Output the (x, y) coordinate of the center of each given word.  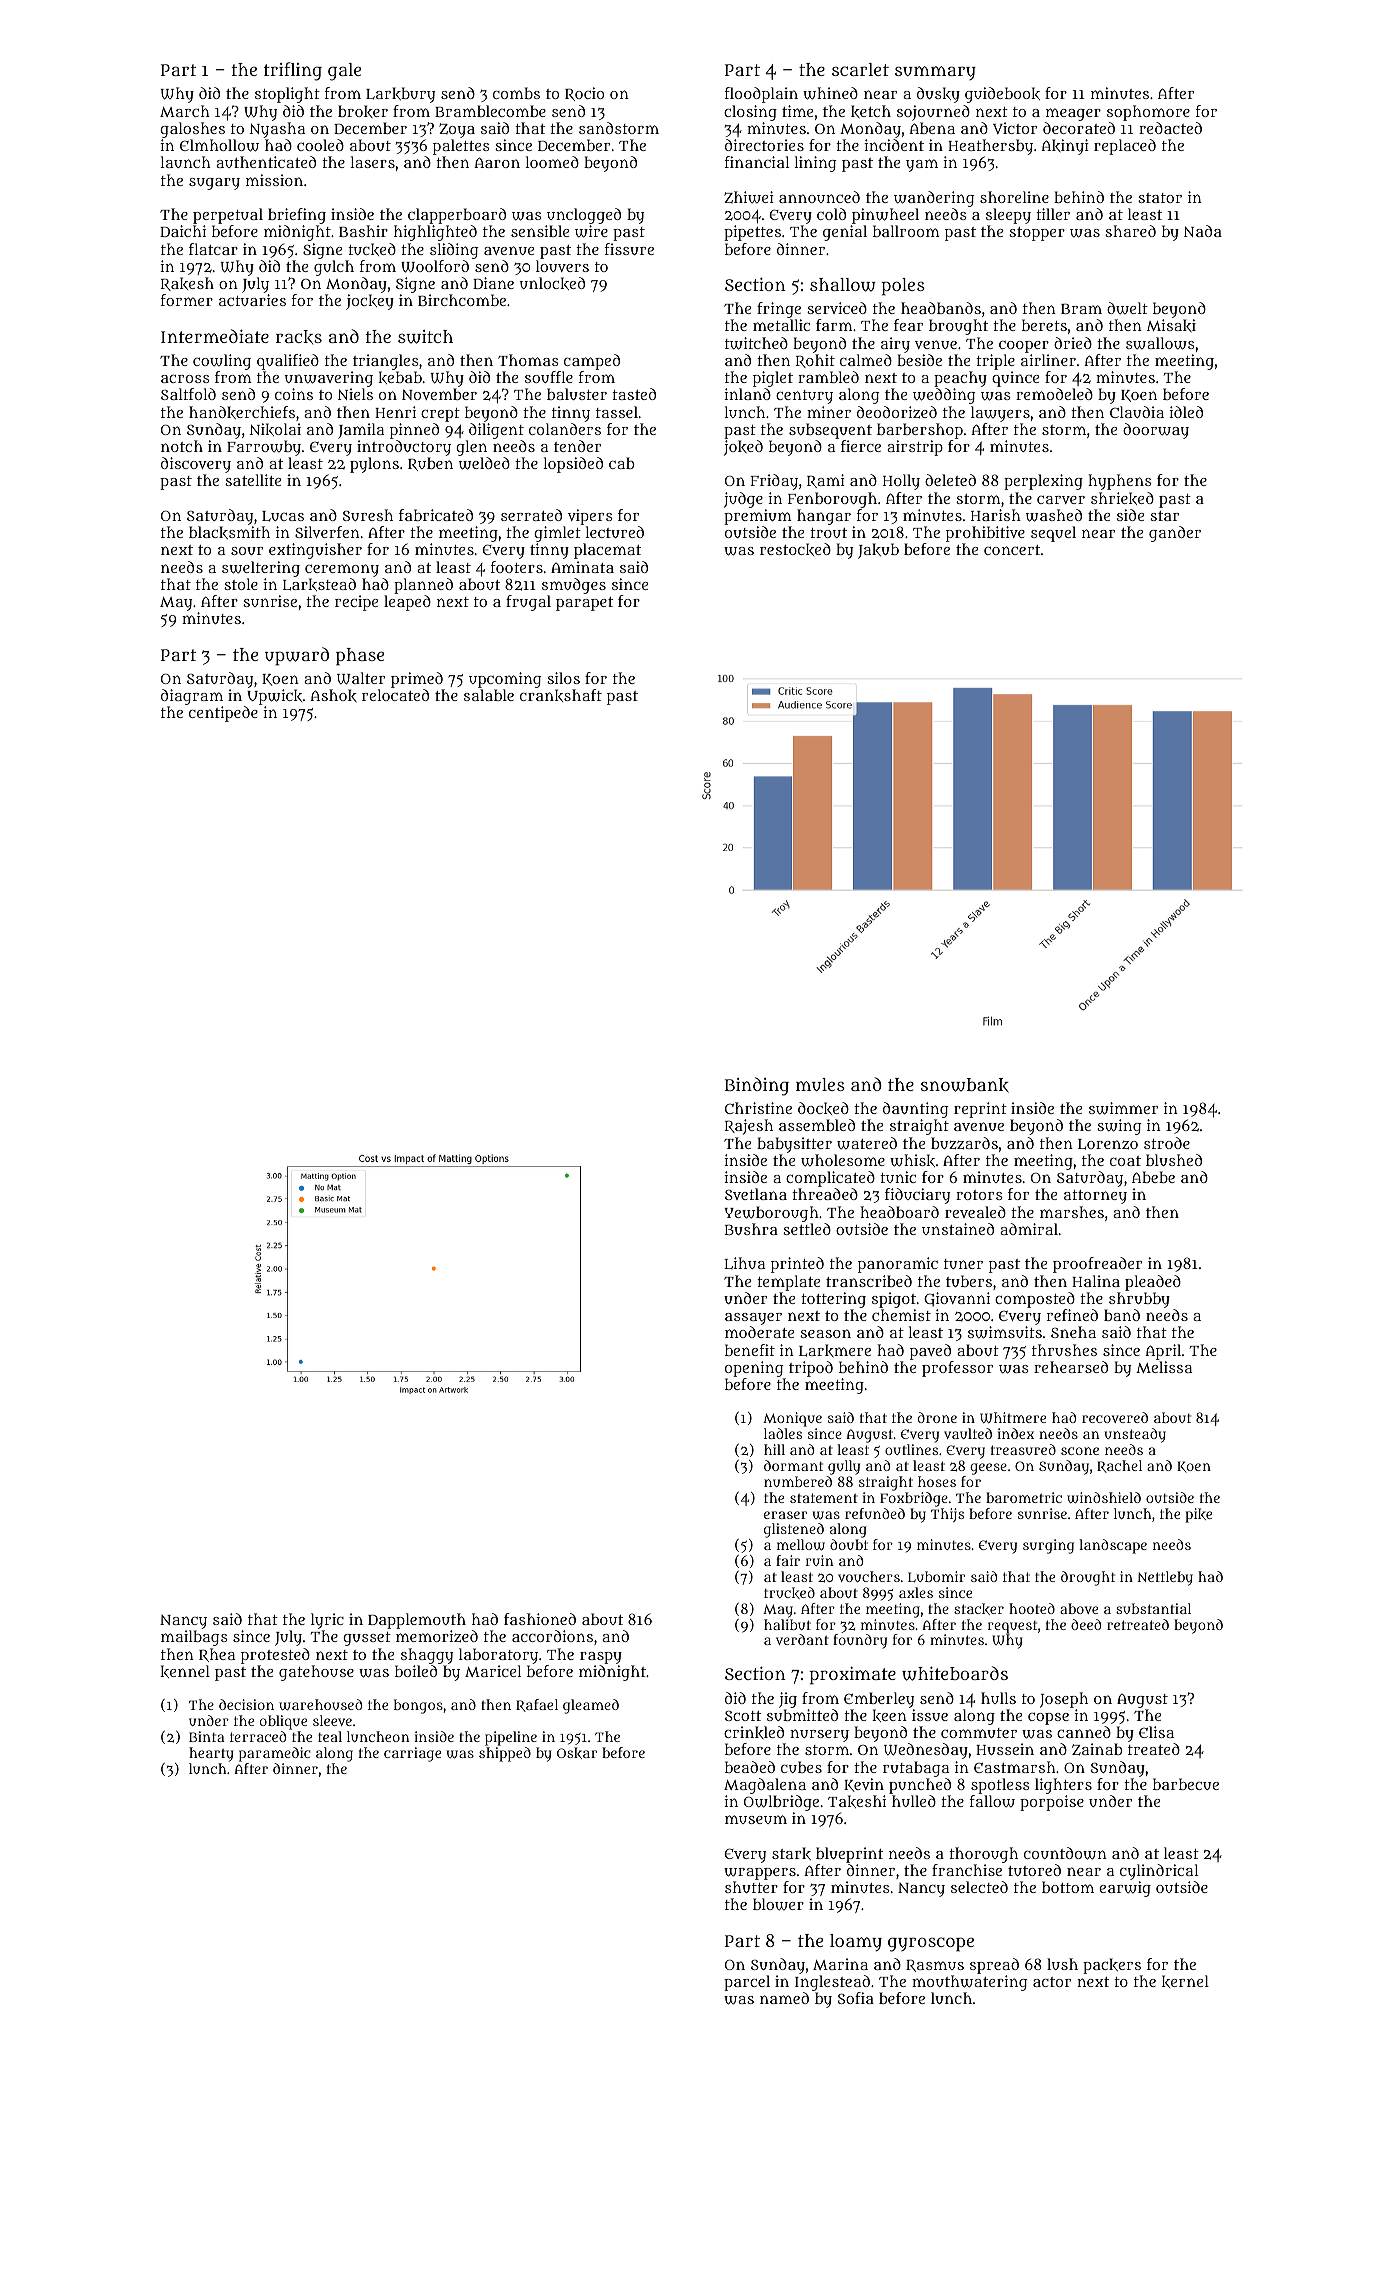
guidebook (1002, 95)
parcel (747, 1983)
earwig (1125, 1889)
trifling (293, 71)
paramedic (275, 1754)
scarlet (860, 69)
